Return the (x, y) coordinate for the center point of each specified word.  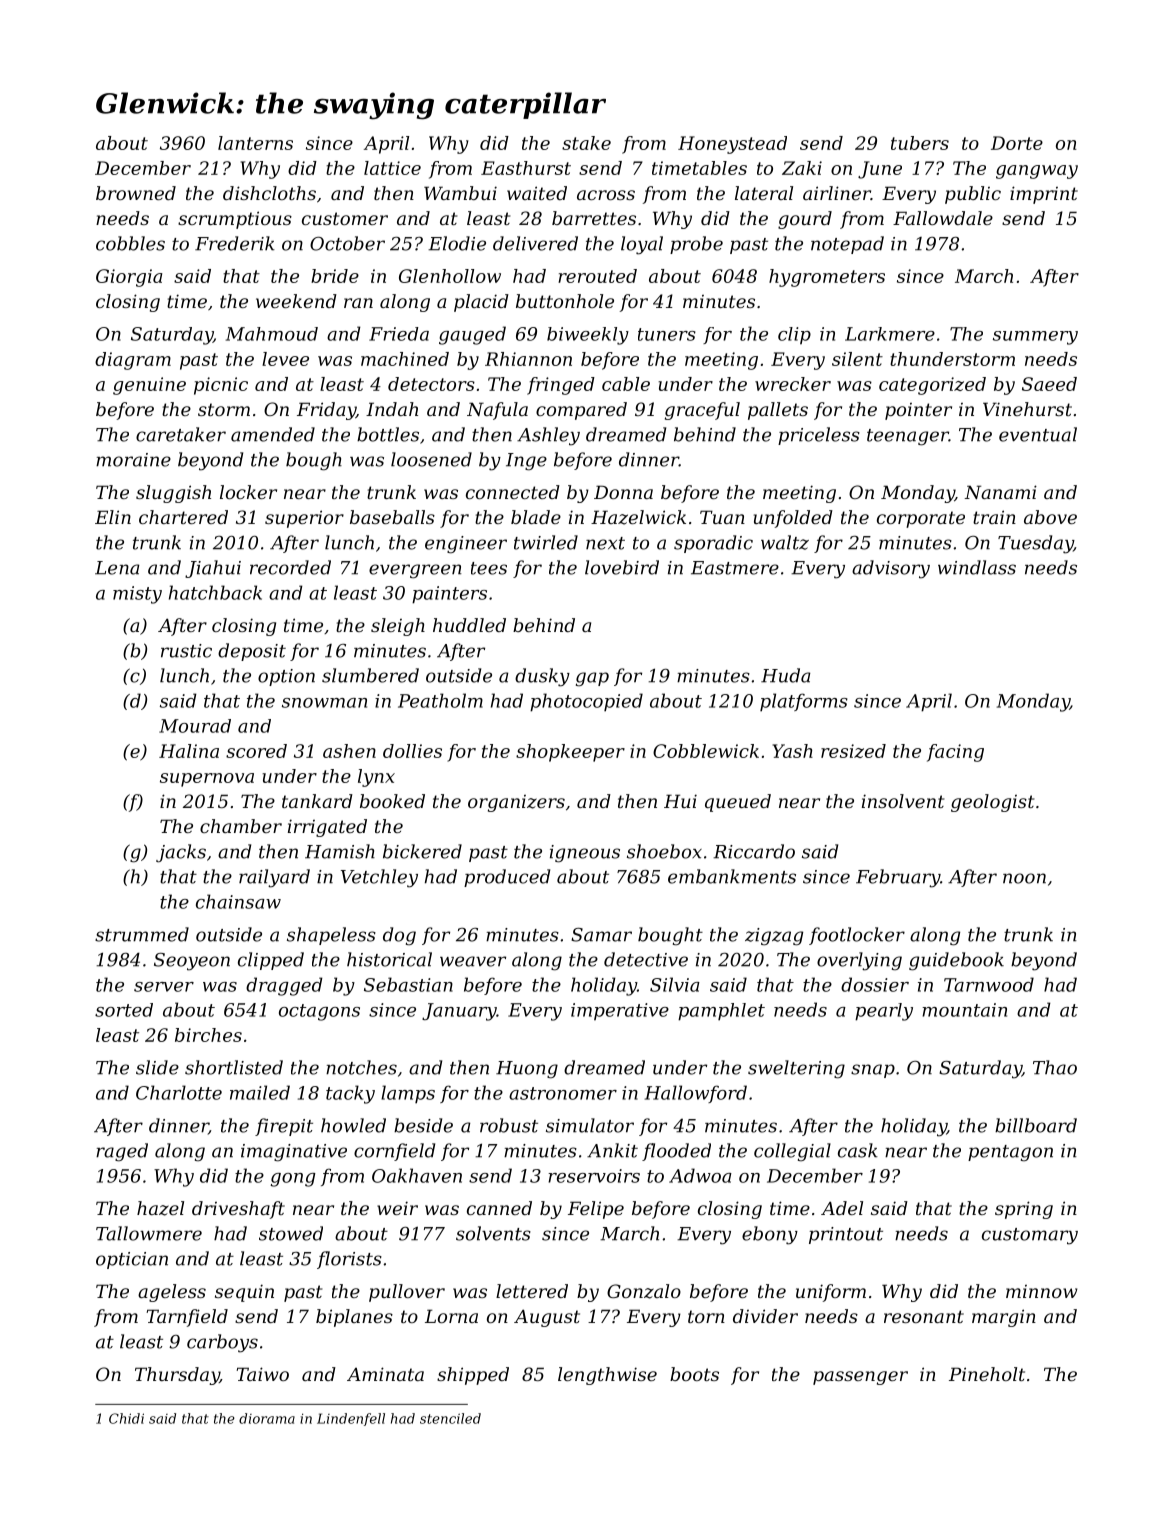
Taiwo (262, 1374)
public (973, 195)
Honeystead (732, 145)
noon (1024, 878)
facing (955, 753)
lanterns (255, 143)
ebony (770, 1235)
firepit (284, 1127)
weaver (473, 961)
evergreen (415, 571)
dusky (542, 677)
